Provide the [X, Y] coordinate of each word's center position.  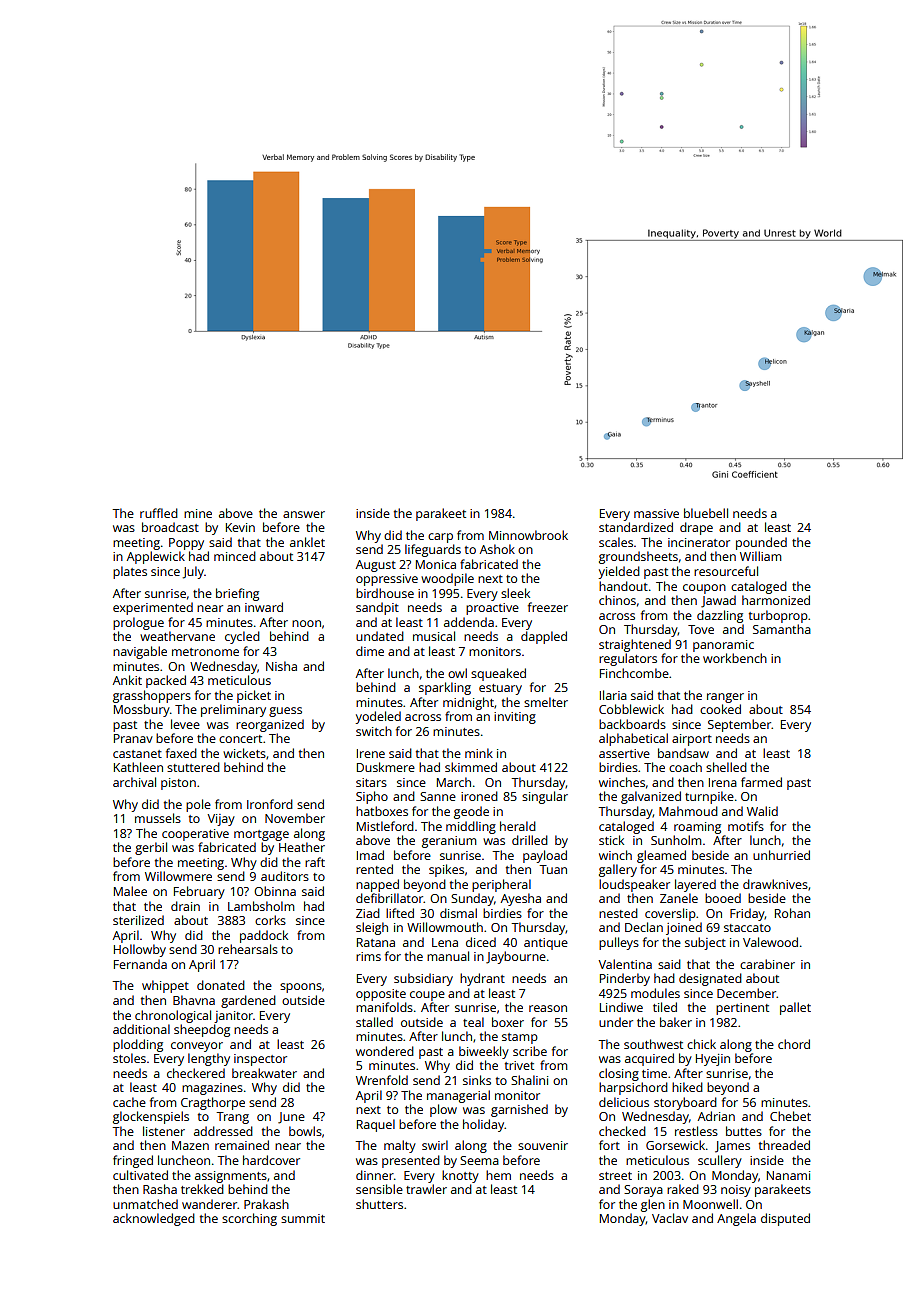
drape [696, 528]
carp [440, 538]
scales [616, 542]
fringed [133, 1161]
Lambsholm [261, 906]
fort [609, 1145]
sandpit [377, 608]
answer [304, 514]
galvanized [651, 797]
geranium [449, 842]
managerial [458, 1096]
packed [166, 681]
